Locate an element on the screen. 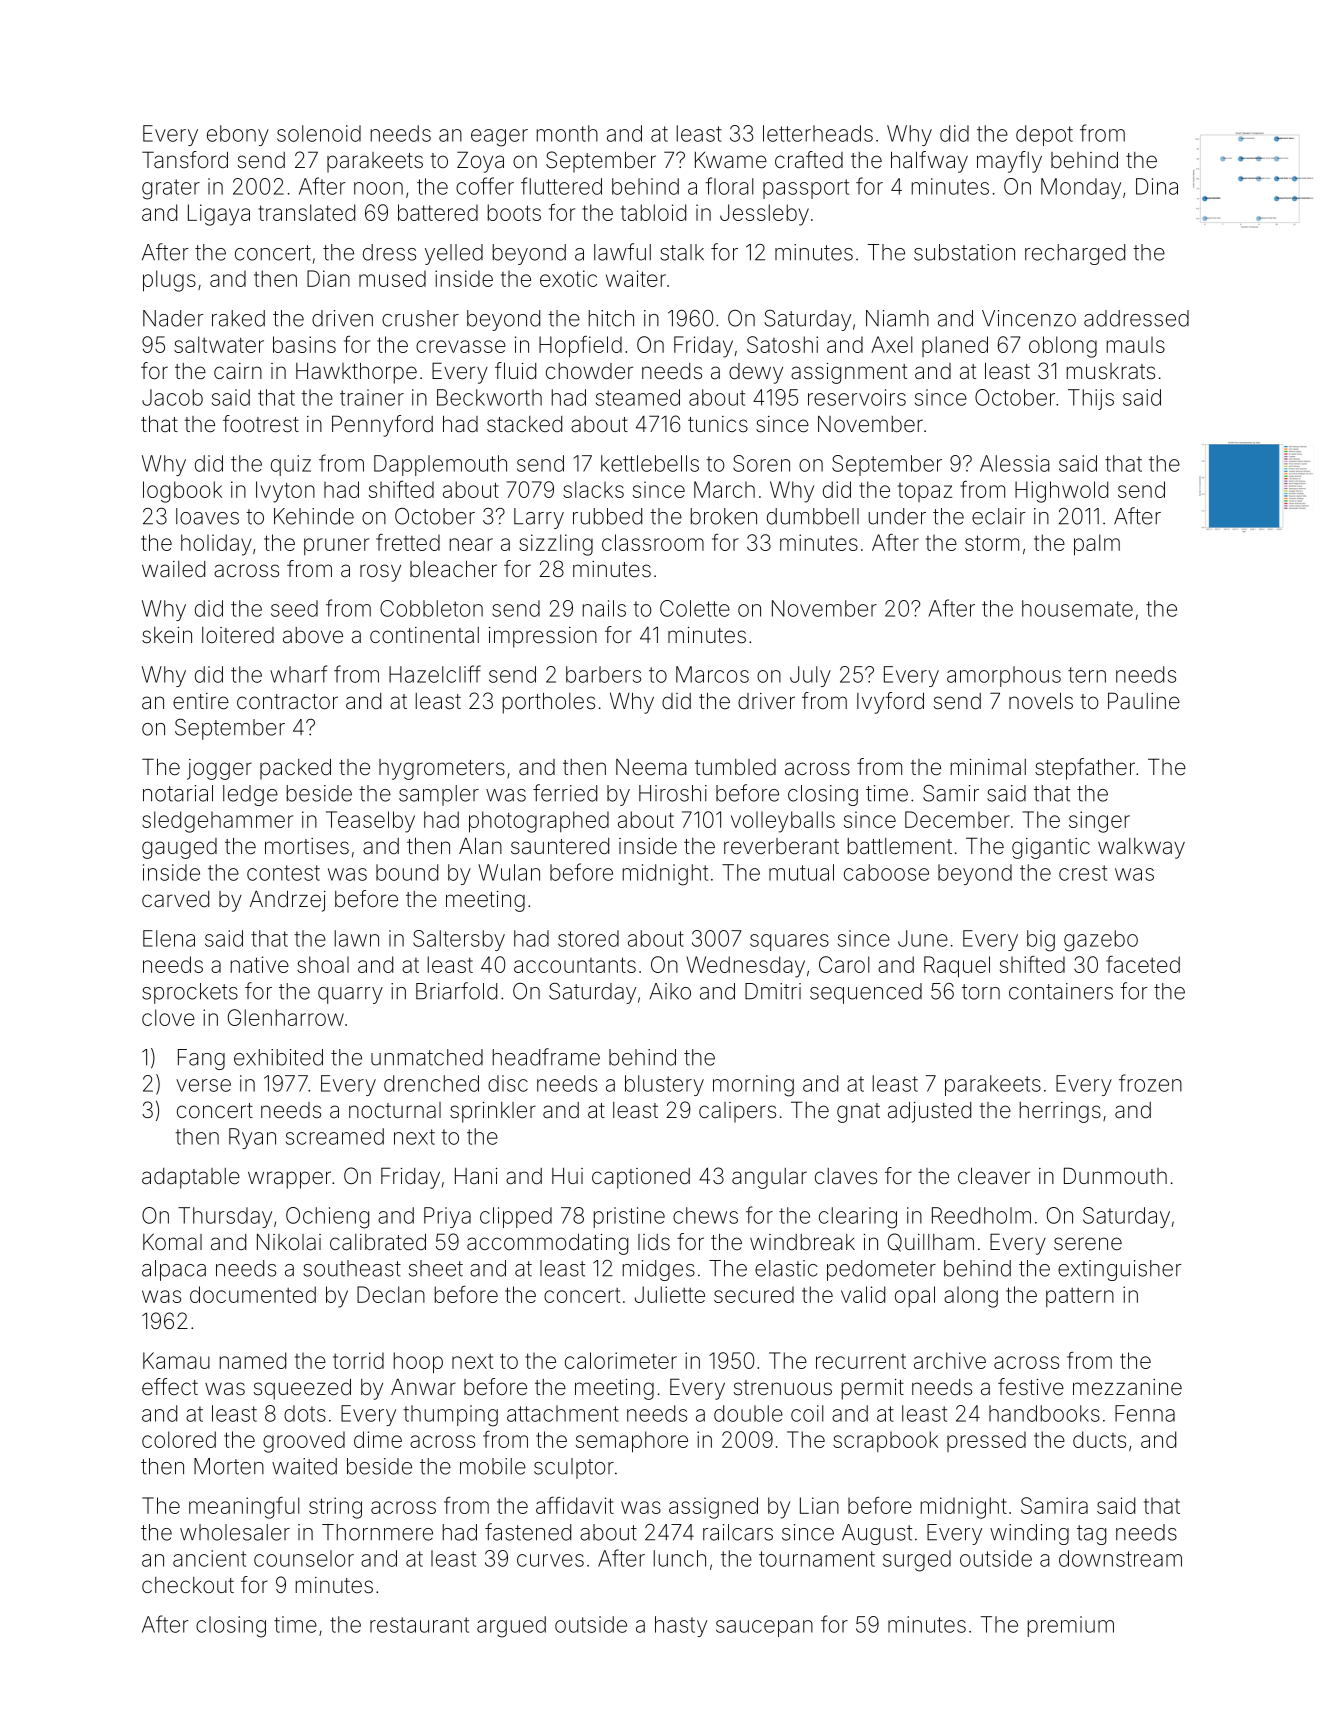 The height and width of the screenshot is (1728, 1335). crusher is located at coordinates (420, 318).
